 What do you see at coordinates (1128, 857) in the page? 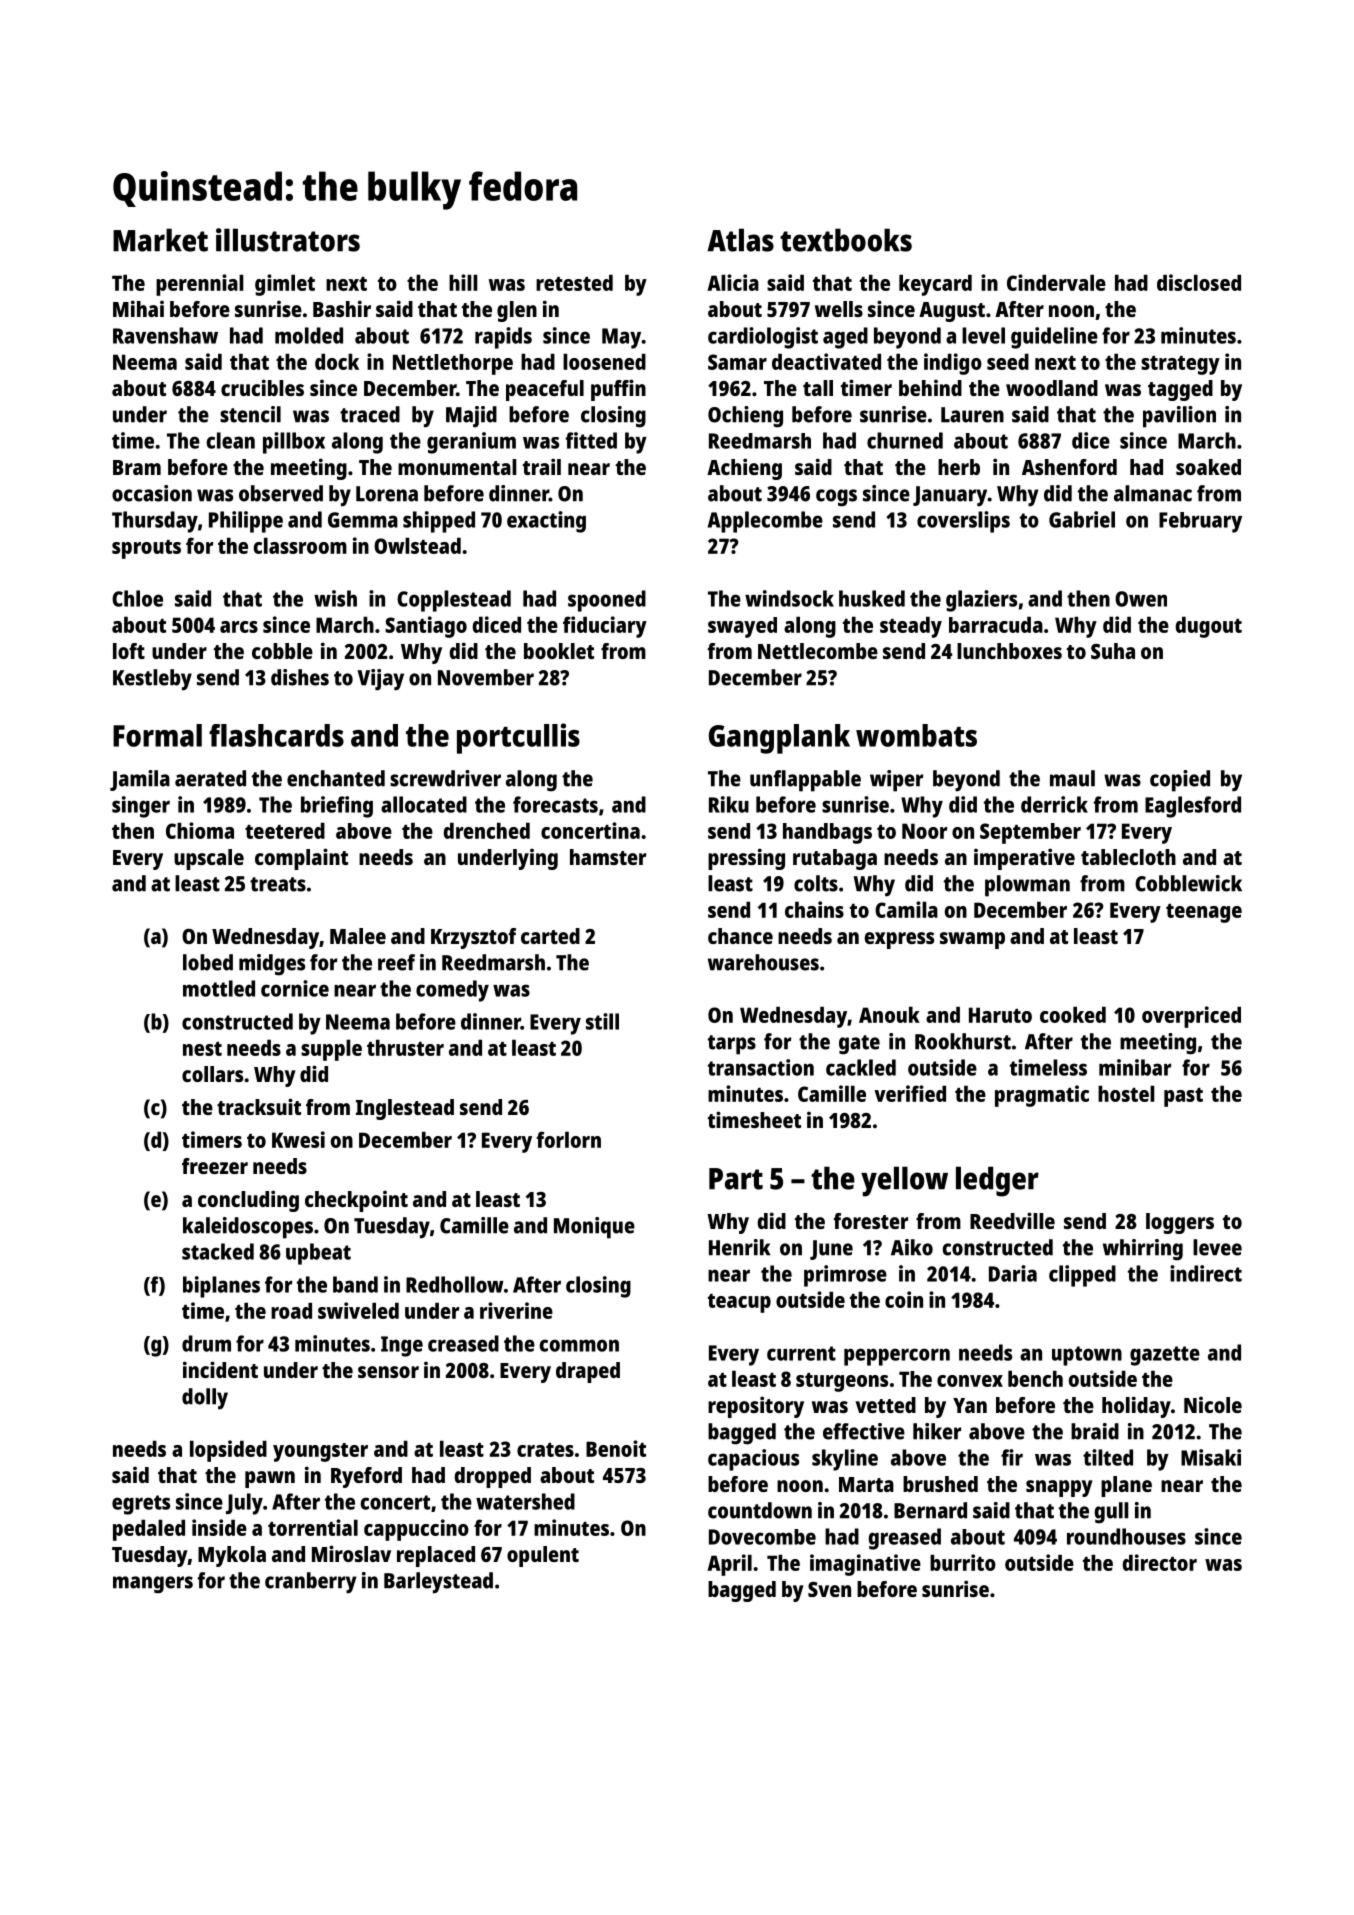
I see `tablecloth` at bounding box center [1128, 857].
